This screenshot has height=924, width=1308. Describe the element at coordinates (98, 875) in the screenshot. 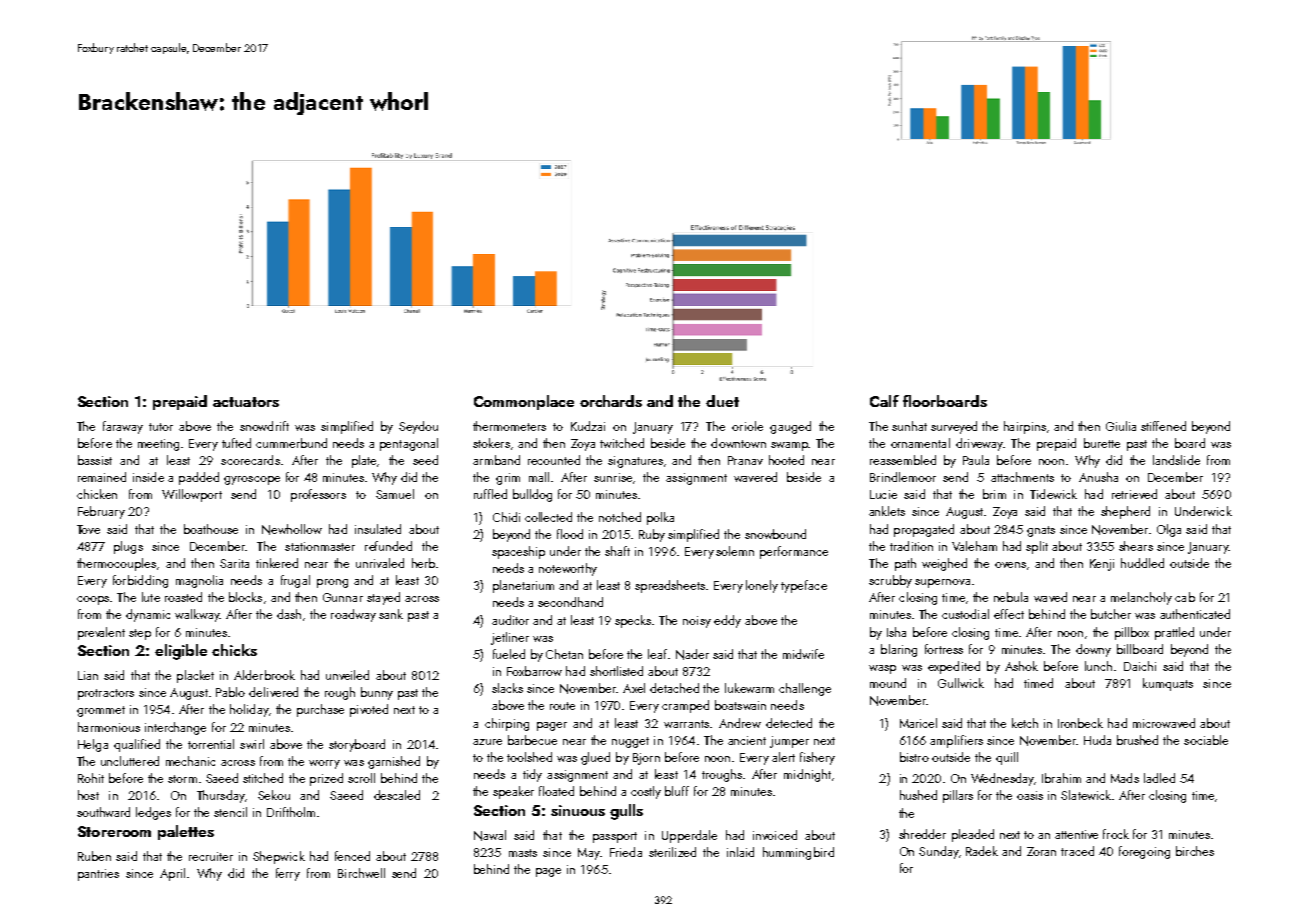

I see `pantries` at that location.
